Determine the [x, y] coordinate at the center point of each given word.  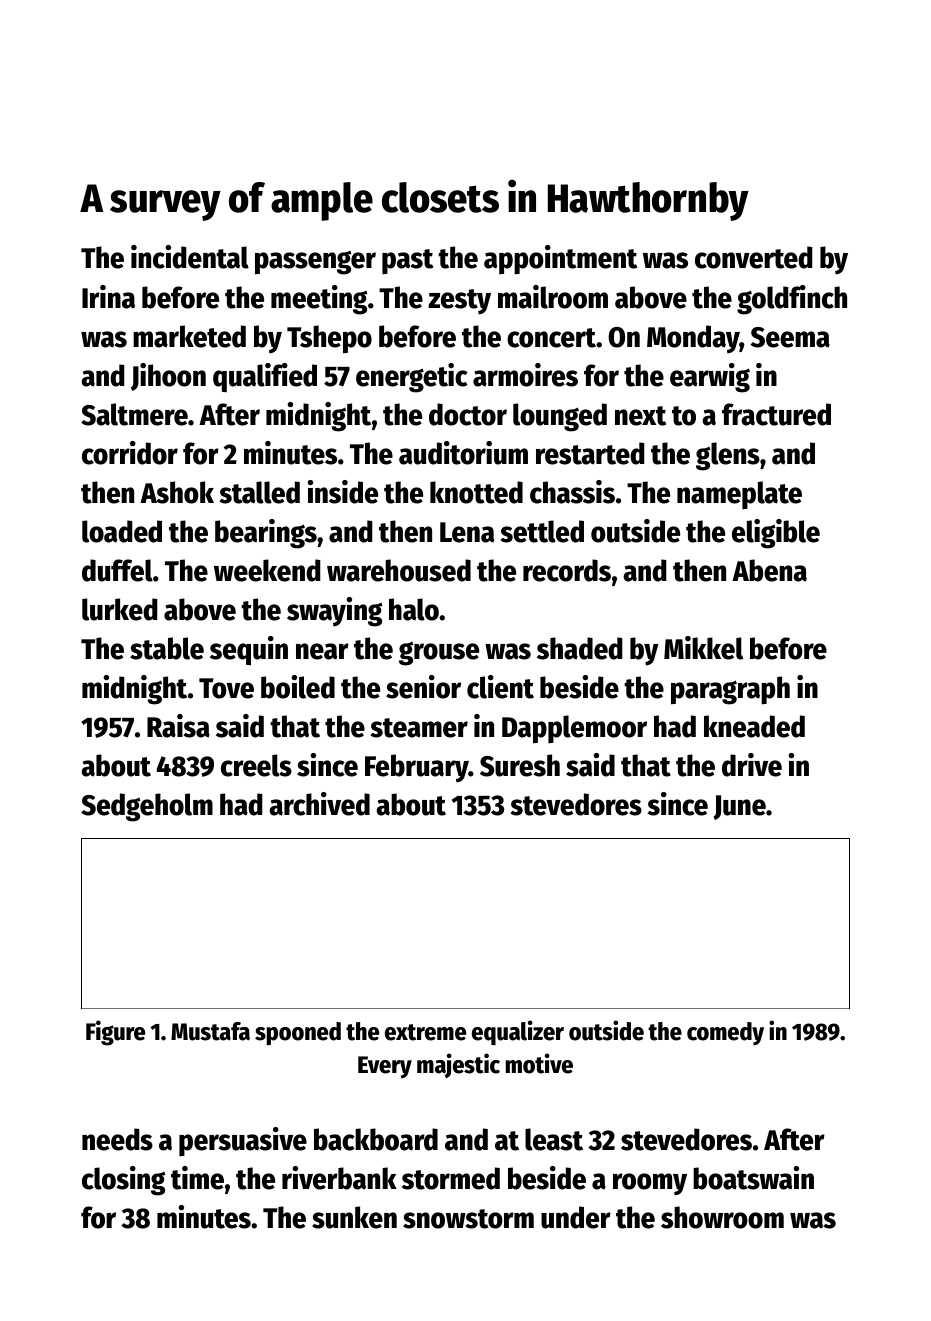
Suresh [520, 765]
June [739, 807]
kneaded [754, 726]
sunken [354, 1217]
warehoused [399, 570]
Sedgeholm [147, 807]
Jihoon [168, 377]
